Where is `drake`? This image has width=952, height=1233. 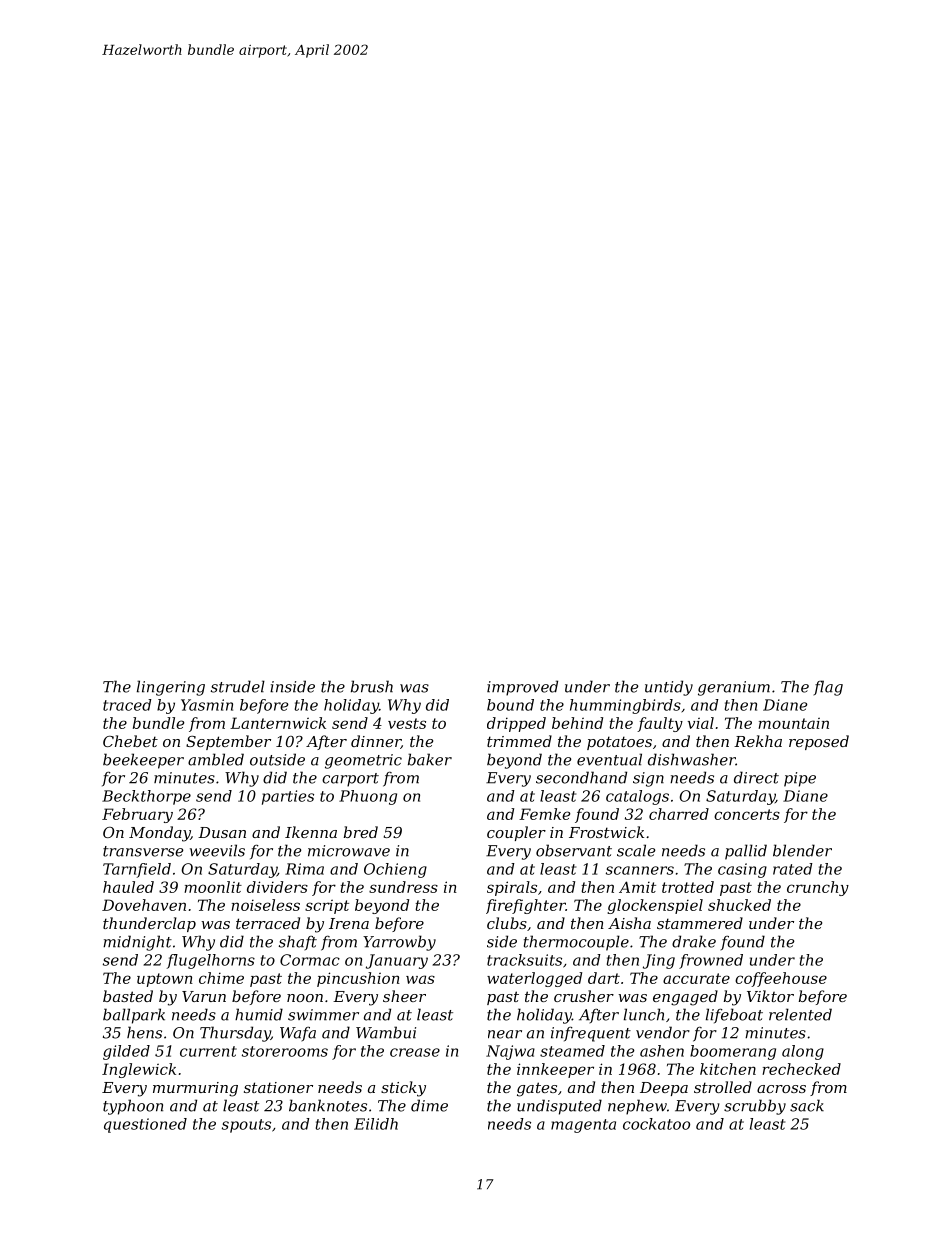
drake is located at coordinates (694, 941).
